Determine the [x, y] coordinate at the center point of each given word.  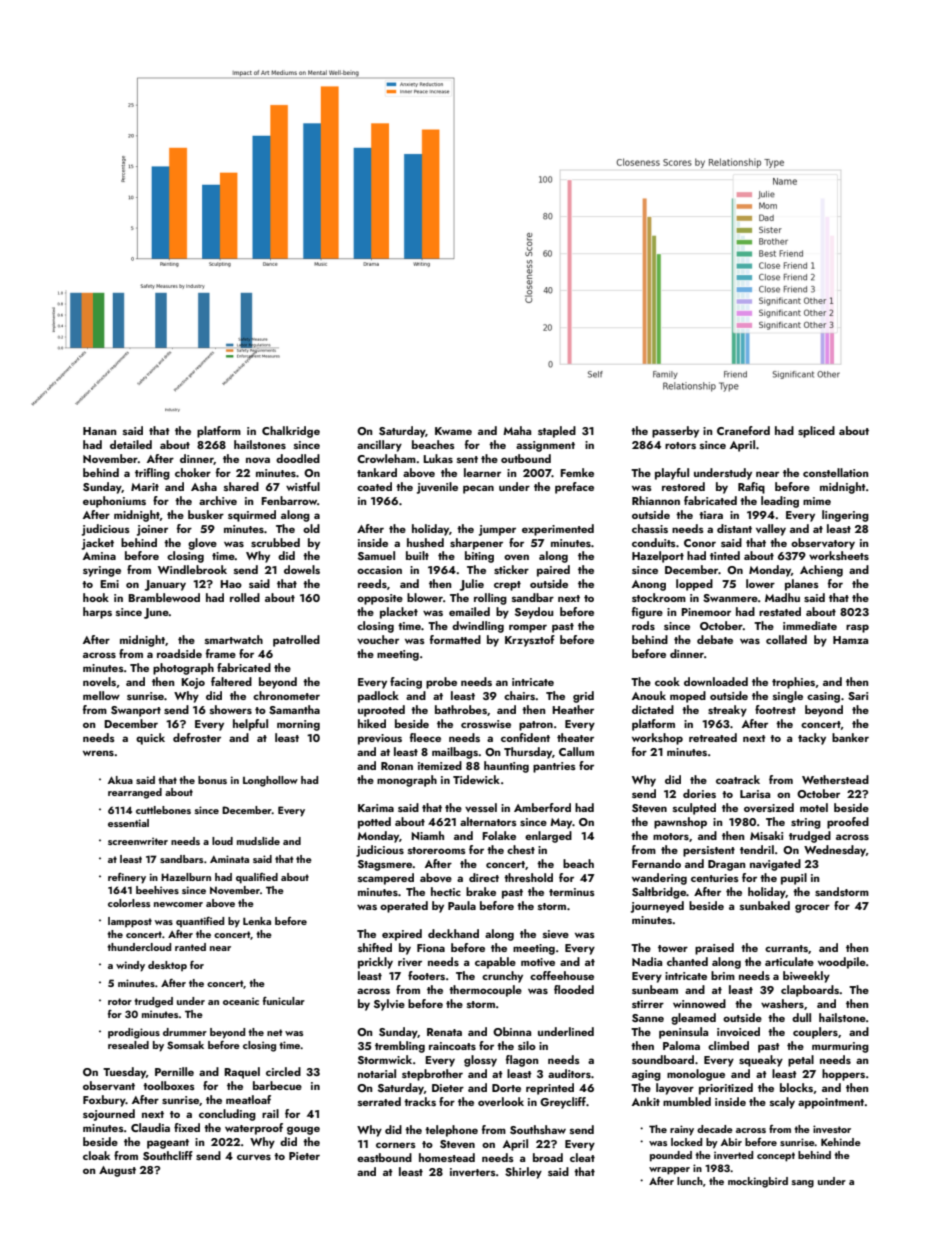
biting [479, 557]
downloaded [716, 681]
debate [715, 639]
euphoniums [114, 502]
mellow [101, 695]
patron [536, 726]
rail [270, 1113]
